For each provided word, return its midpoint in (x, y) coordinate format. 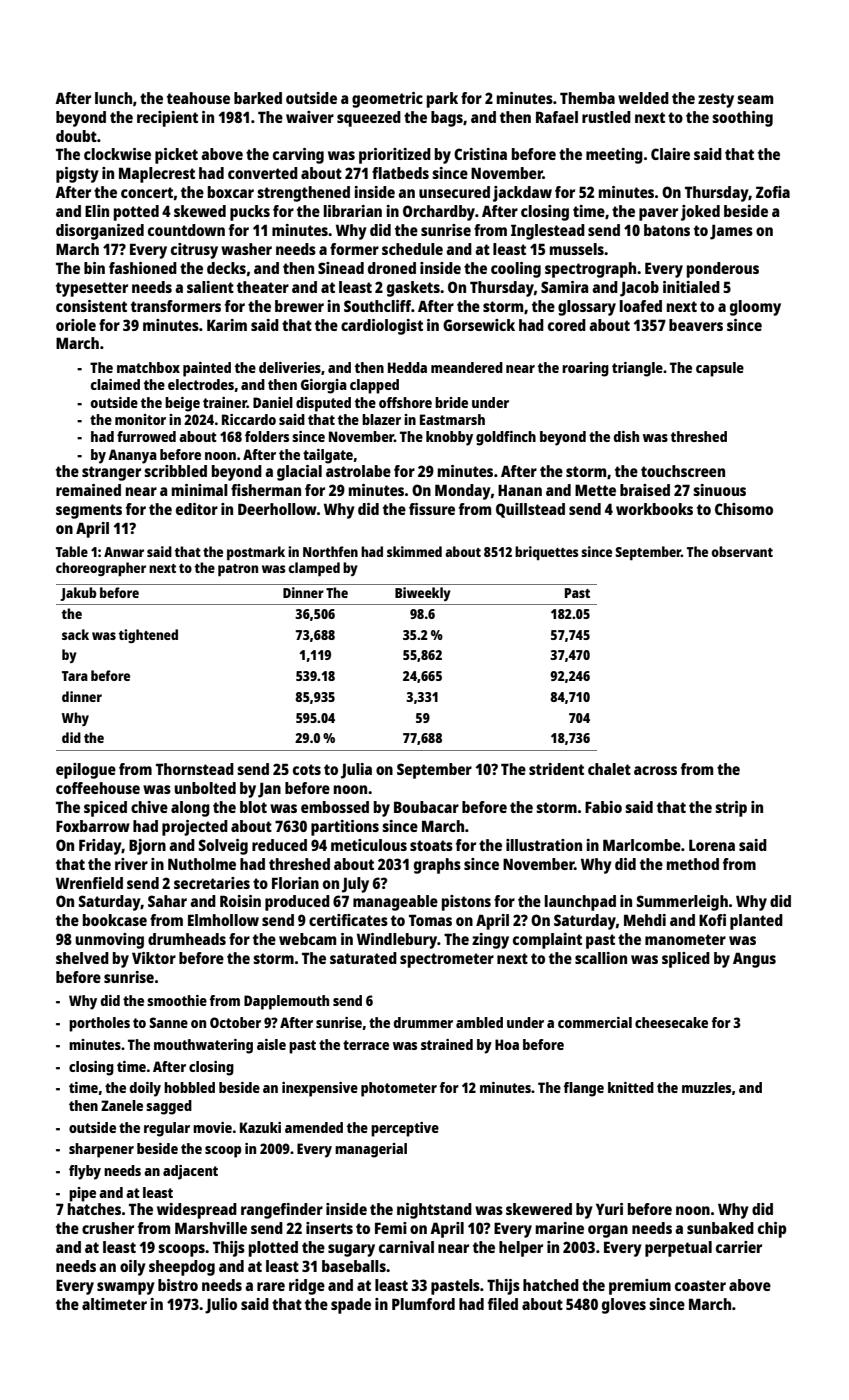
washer (246, 249)
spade (351, 1306)
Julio (221, 1306)
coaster (700, 1285)
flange (583, 1089)
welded (643, 98)
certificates (348, 920)
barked (258, 98)
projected (195, 828)
